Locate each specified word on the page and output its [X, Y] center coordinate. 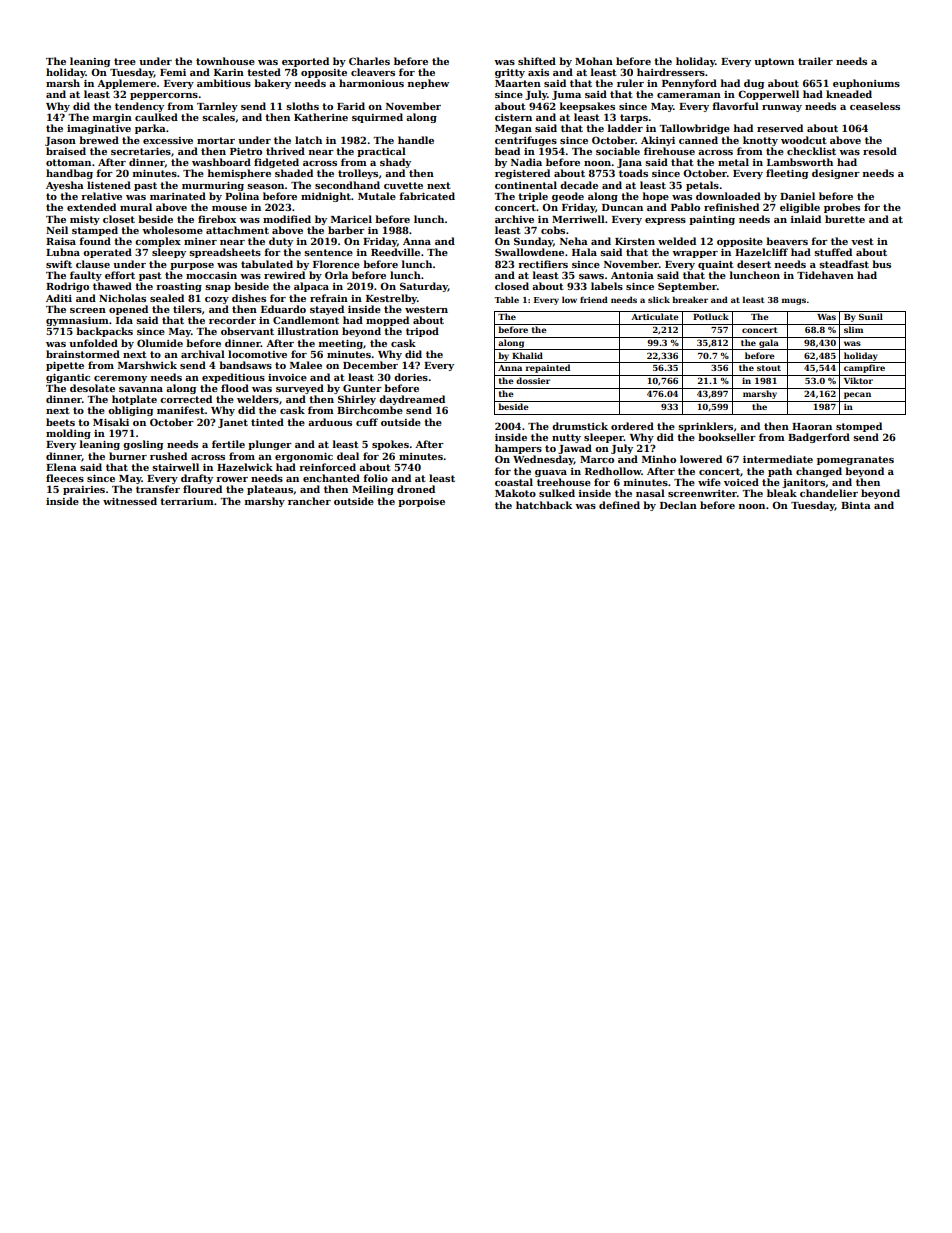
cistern [513, 117]
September [687, 287]
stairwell [175, 467]
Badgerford [819, 438]
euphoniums [866, 84]
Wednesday [543, 460]
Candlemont [306, 320]
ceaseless [875, 106]
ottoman [68, 162]
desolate [92, 388]
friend [594, 299]
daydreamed [412, 400]
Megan [513, 129]
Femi [173, 72]
